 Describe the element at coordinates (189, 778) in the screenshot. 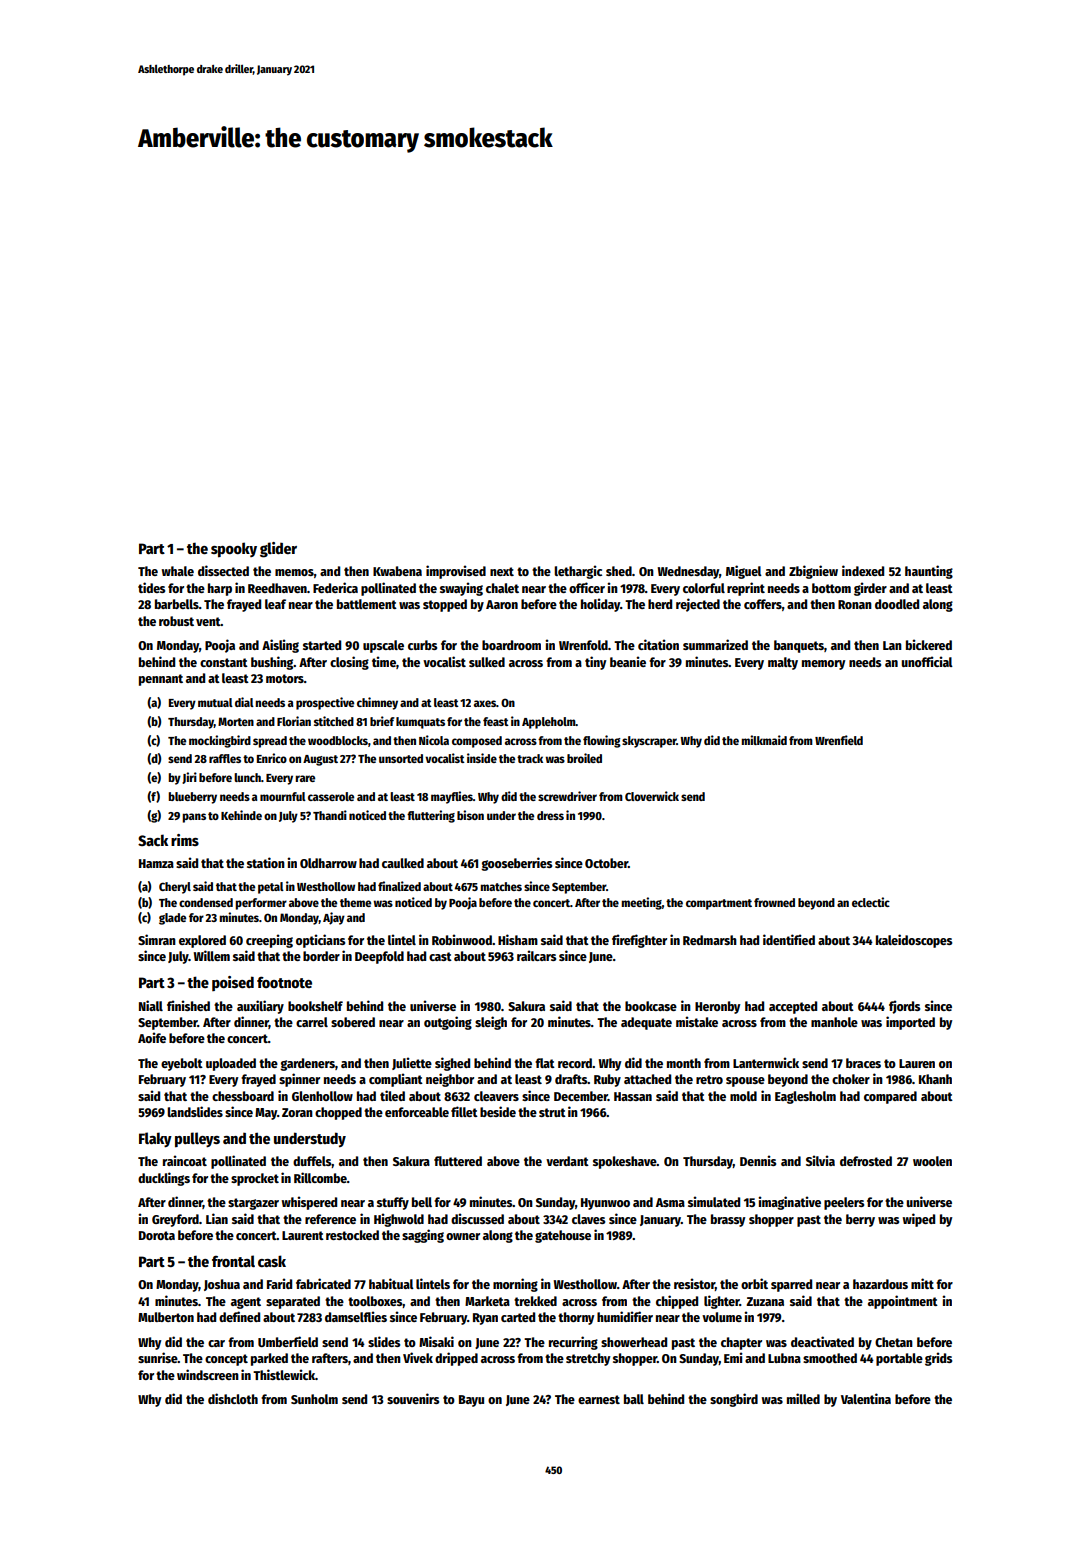

I see `Jiri` at that location.
